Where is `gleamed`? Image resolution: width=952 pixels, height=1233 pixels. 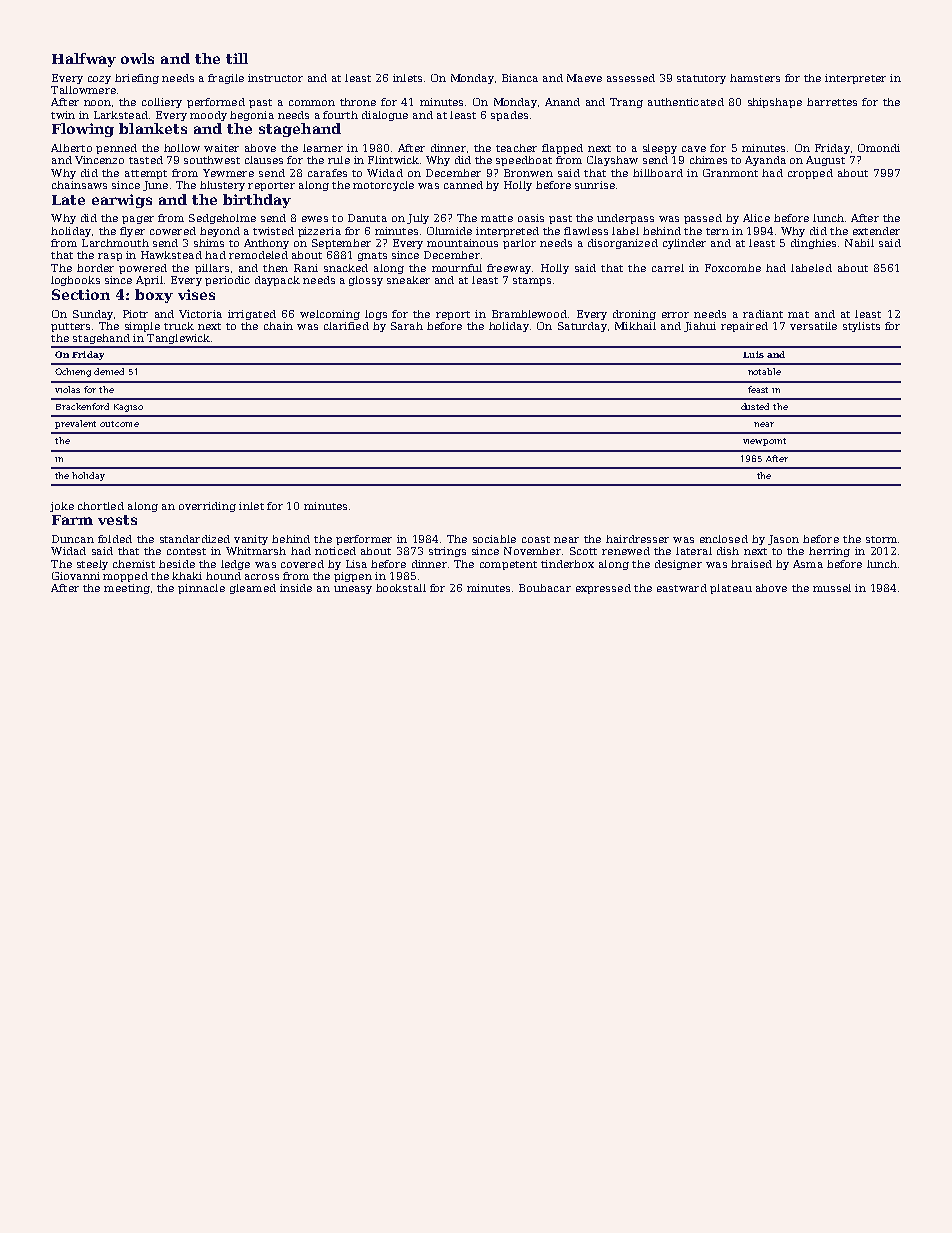
gleamed is located at coordinates (253, 589).
